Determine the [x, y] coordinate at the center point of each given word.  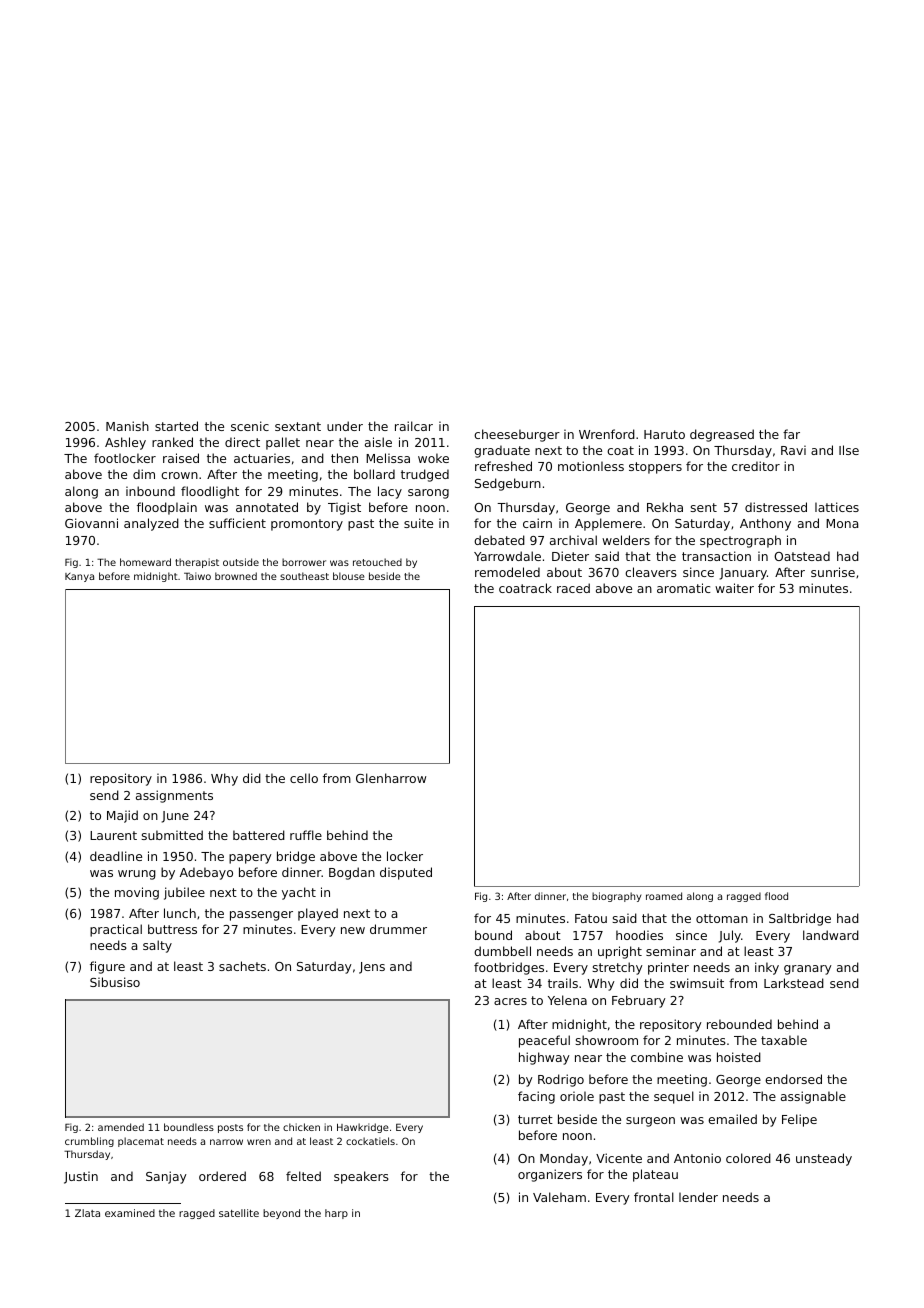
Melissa [388, 458]
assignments [174, 796]
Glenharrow [391, 778]
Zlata [87, 1213]
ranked [172, 442]
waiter [734, 588]
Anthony [765, 524]
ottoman [722, 918]
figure [107, 967]
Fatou [591, 918]
